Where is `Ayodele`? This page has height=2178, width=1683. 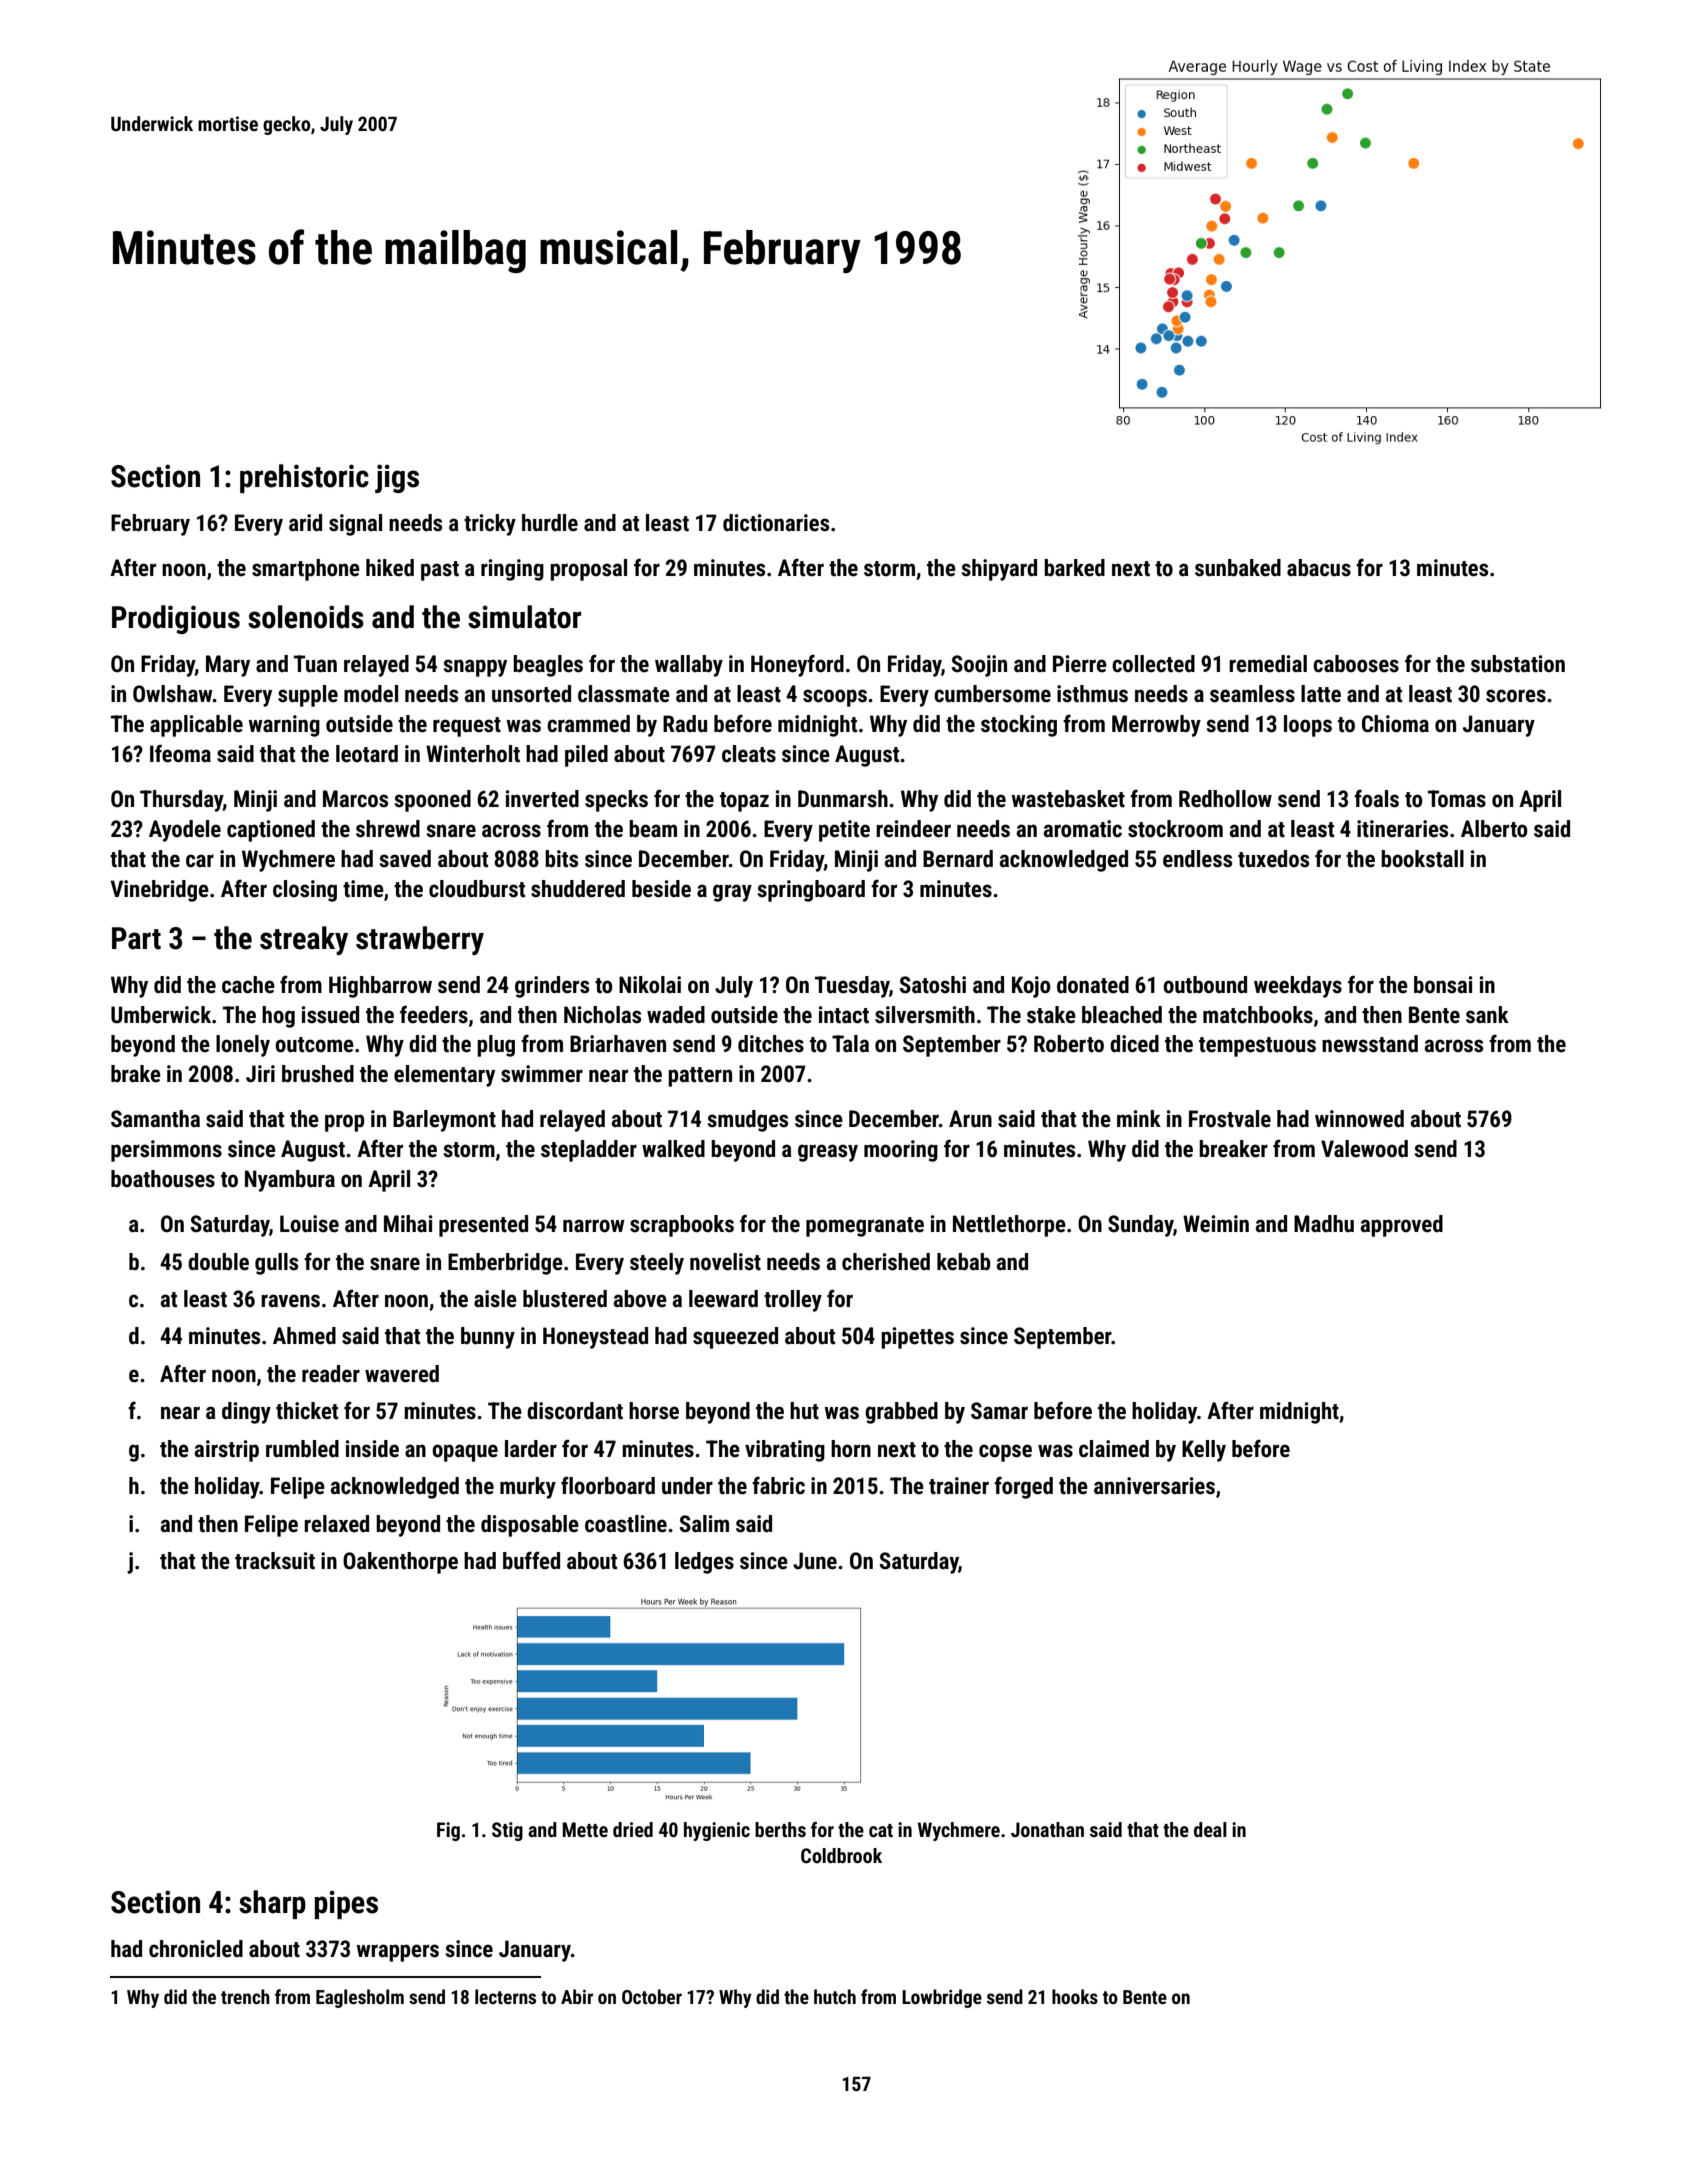
Ayodele is located at coordinates (185, 831).
